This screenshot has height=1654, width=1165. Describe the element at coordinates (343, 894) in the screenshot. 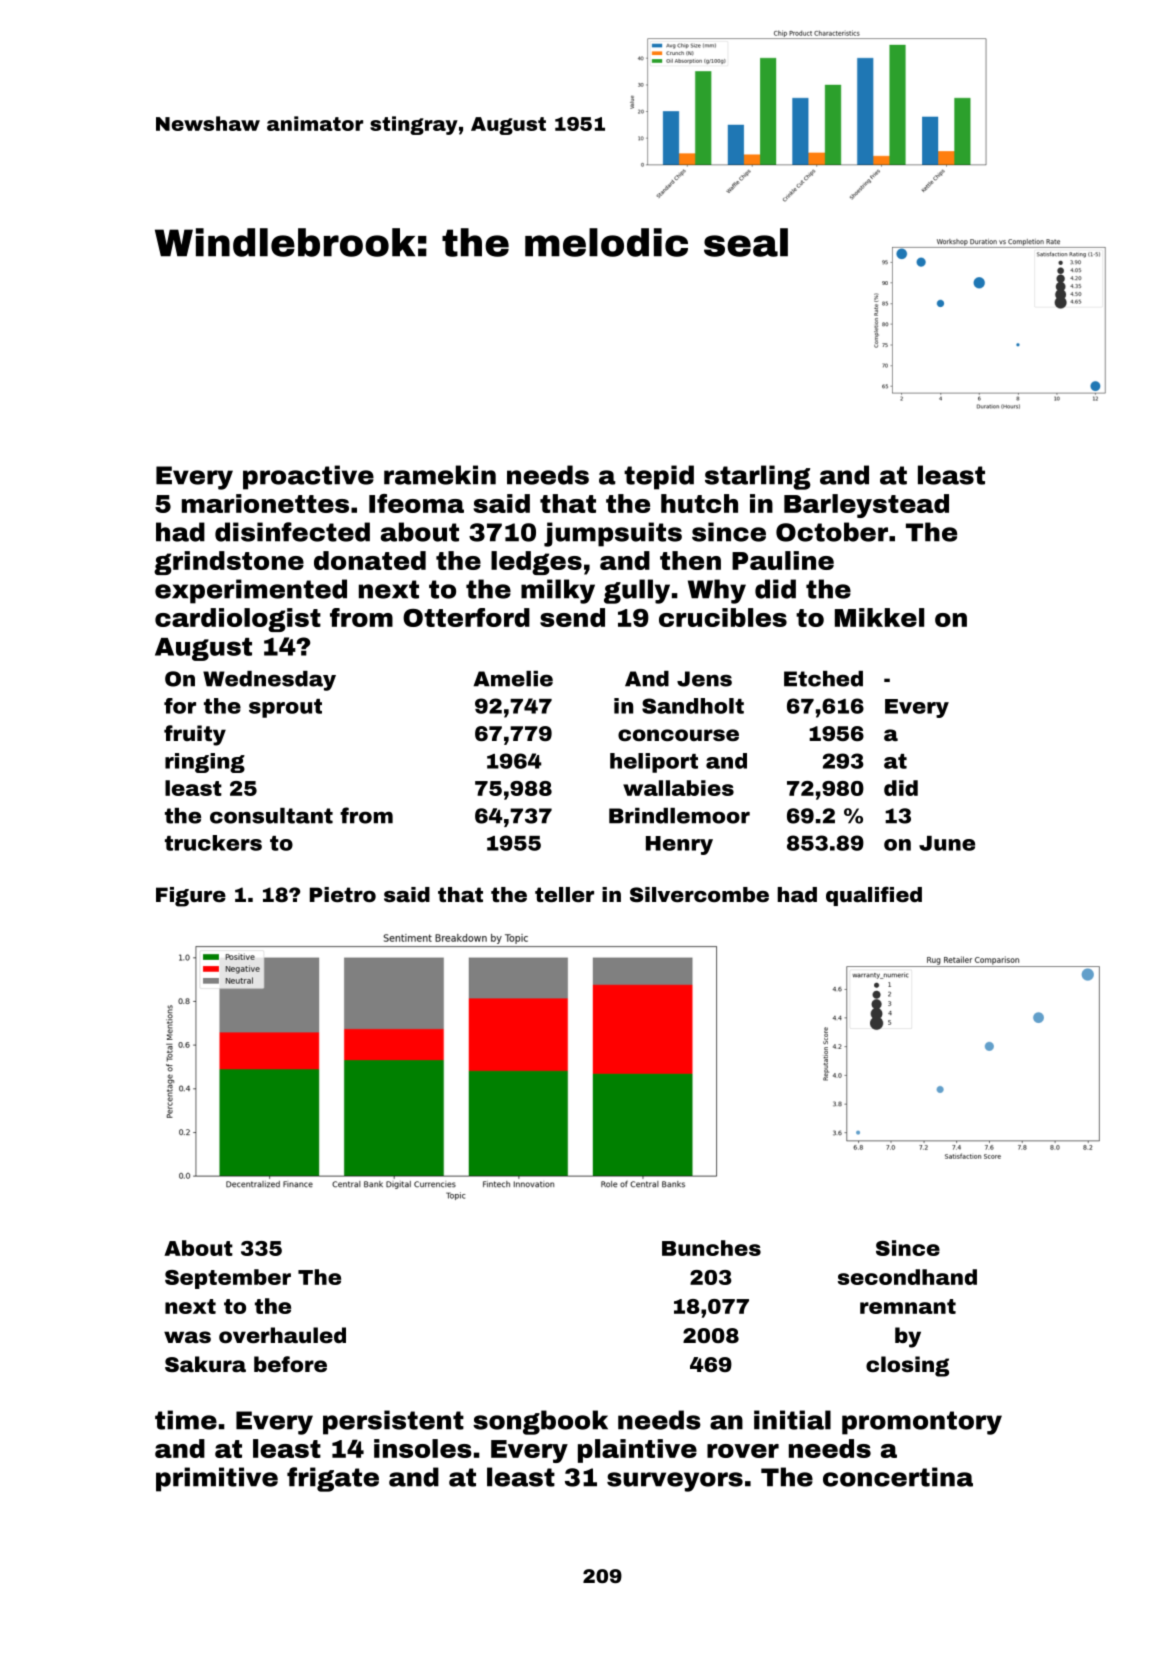

I see `Pietro` at that location.
